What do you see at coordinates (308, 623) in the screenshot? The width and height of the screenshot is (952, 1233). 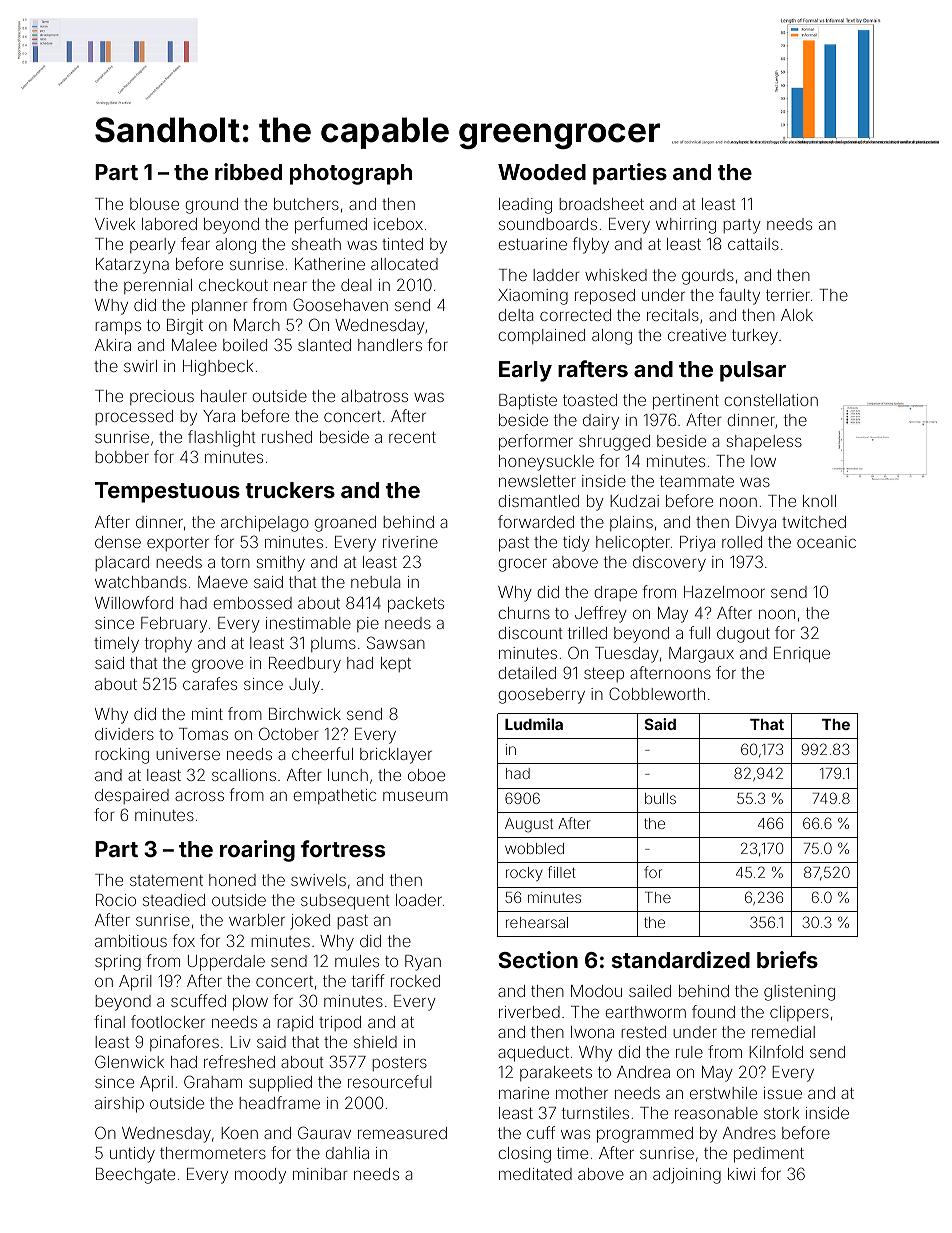 I see `inestimable` at bounding box center [308, 623].
